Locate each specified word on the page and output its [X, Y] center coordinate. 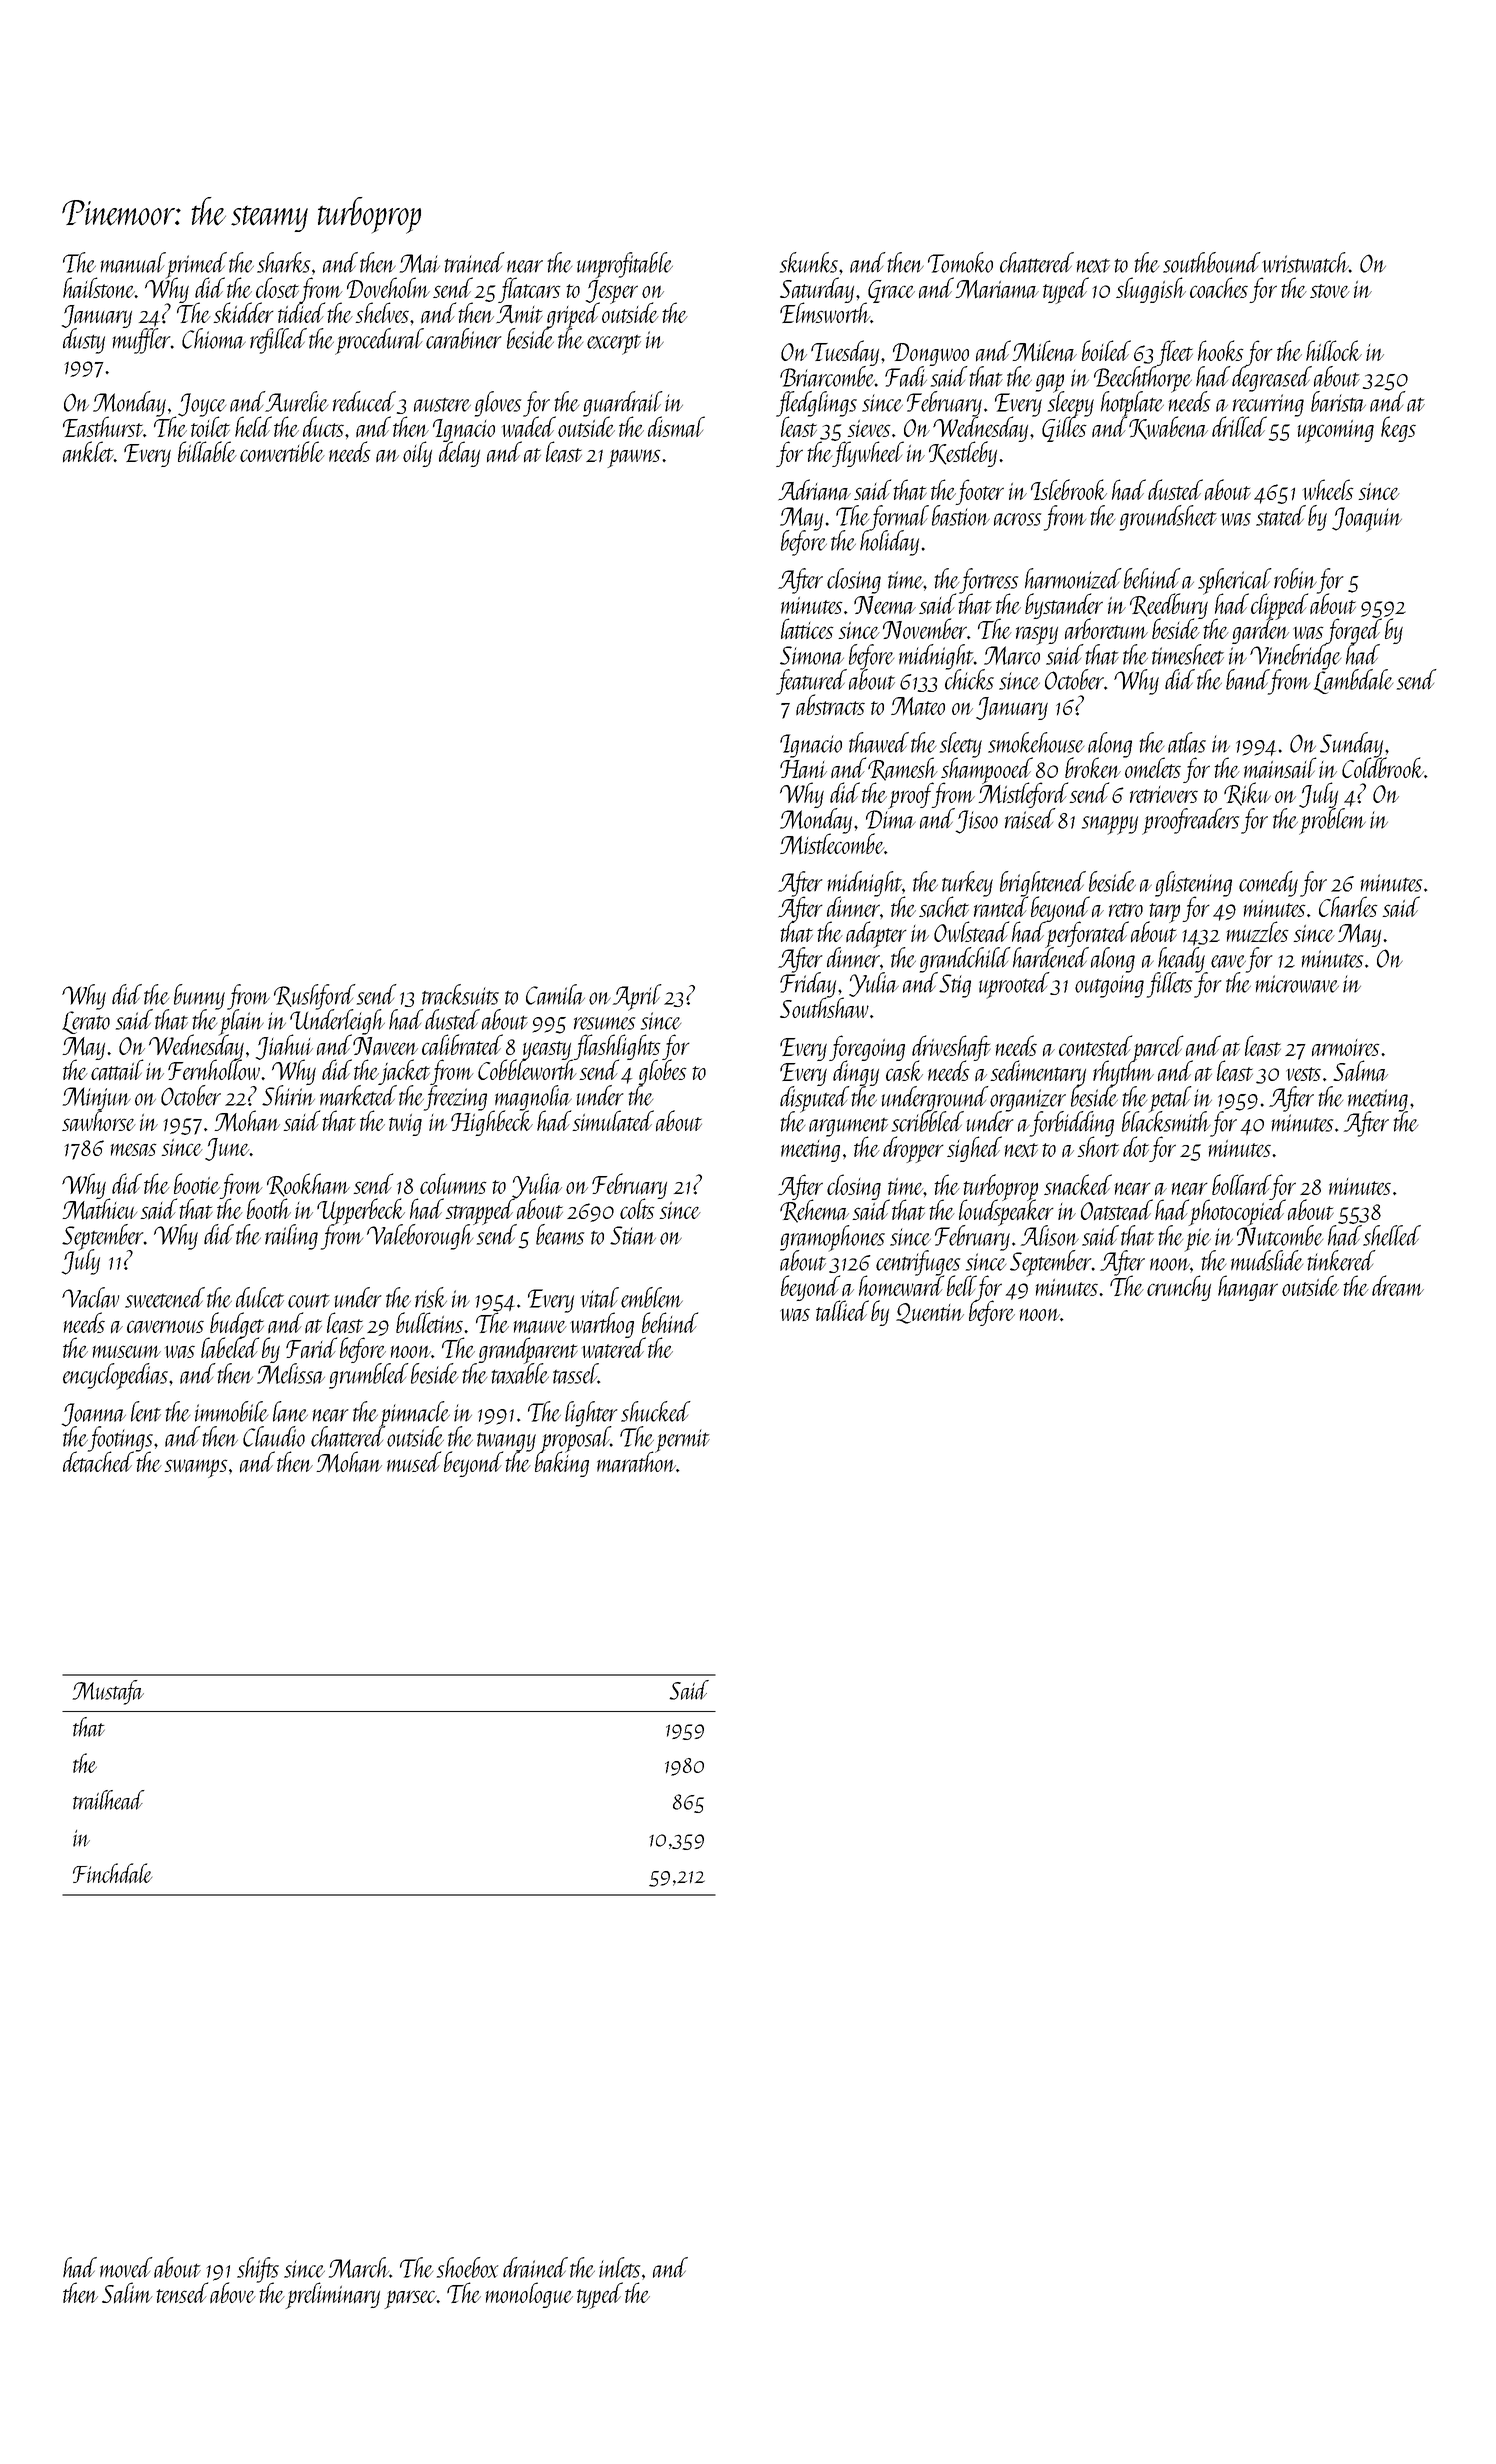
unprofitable [625, 265]
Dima [891, 819]
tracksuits [460, 994]
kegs [1398, 429]
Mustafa [108, 1692]
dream [1398, 1285]
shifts [258, 2270]
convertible [282, 451]
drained [535, 2267]
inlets [619, 2267]
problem [1332, 821]
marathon [636, 1462]
